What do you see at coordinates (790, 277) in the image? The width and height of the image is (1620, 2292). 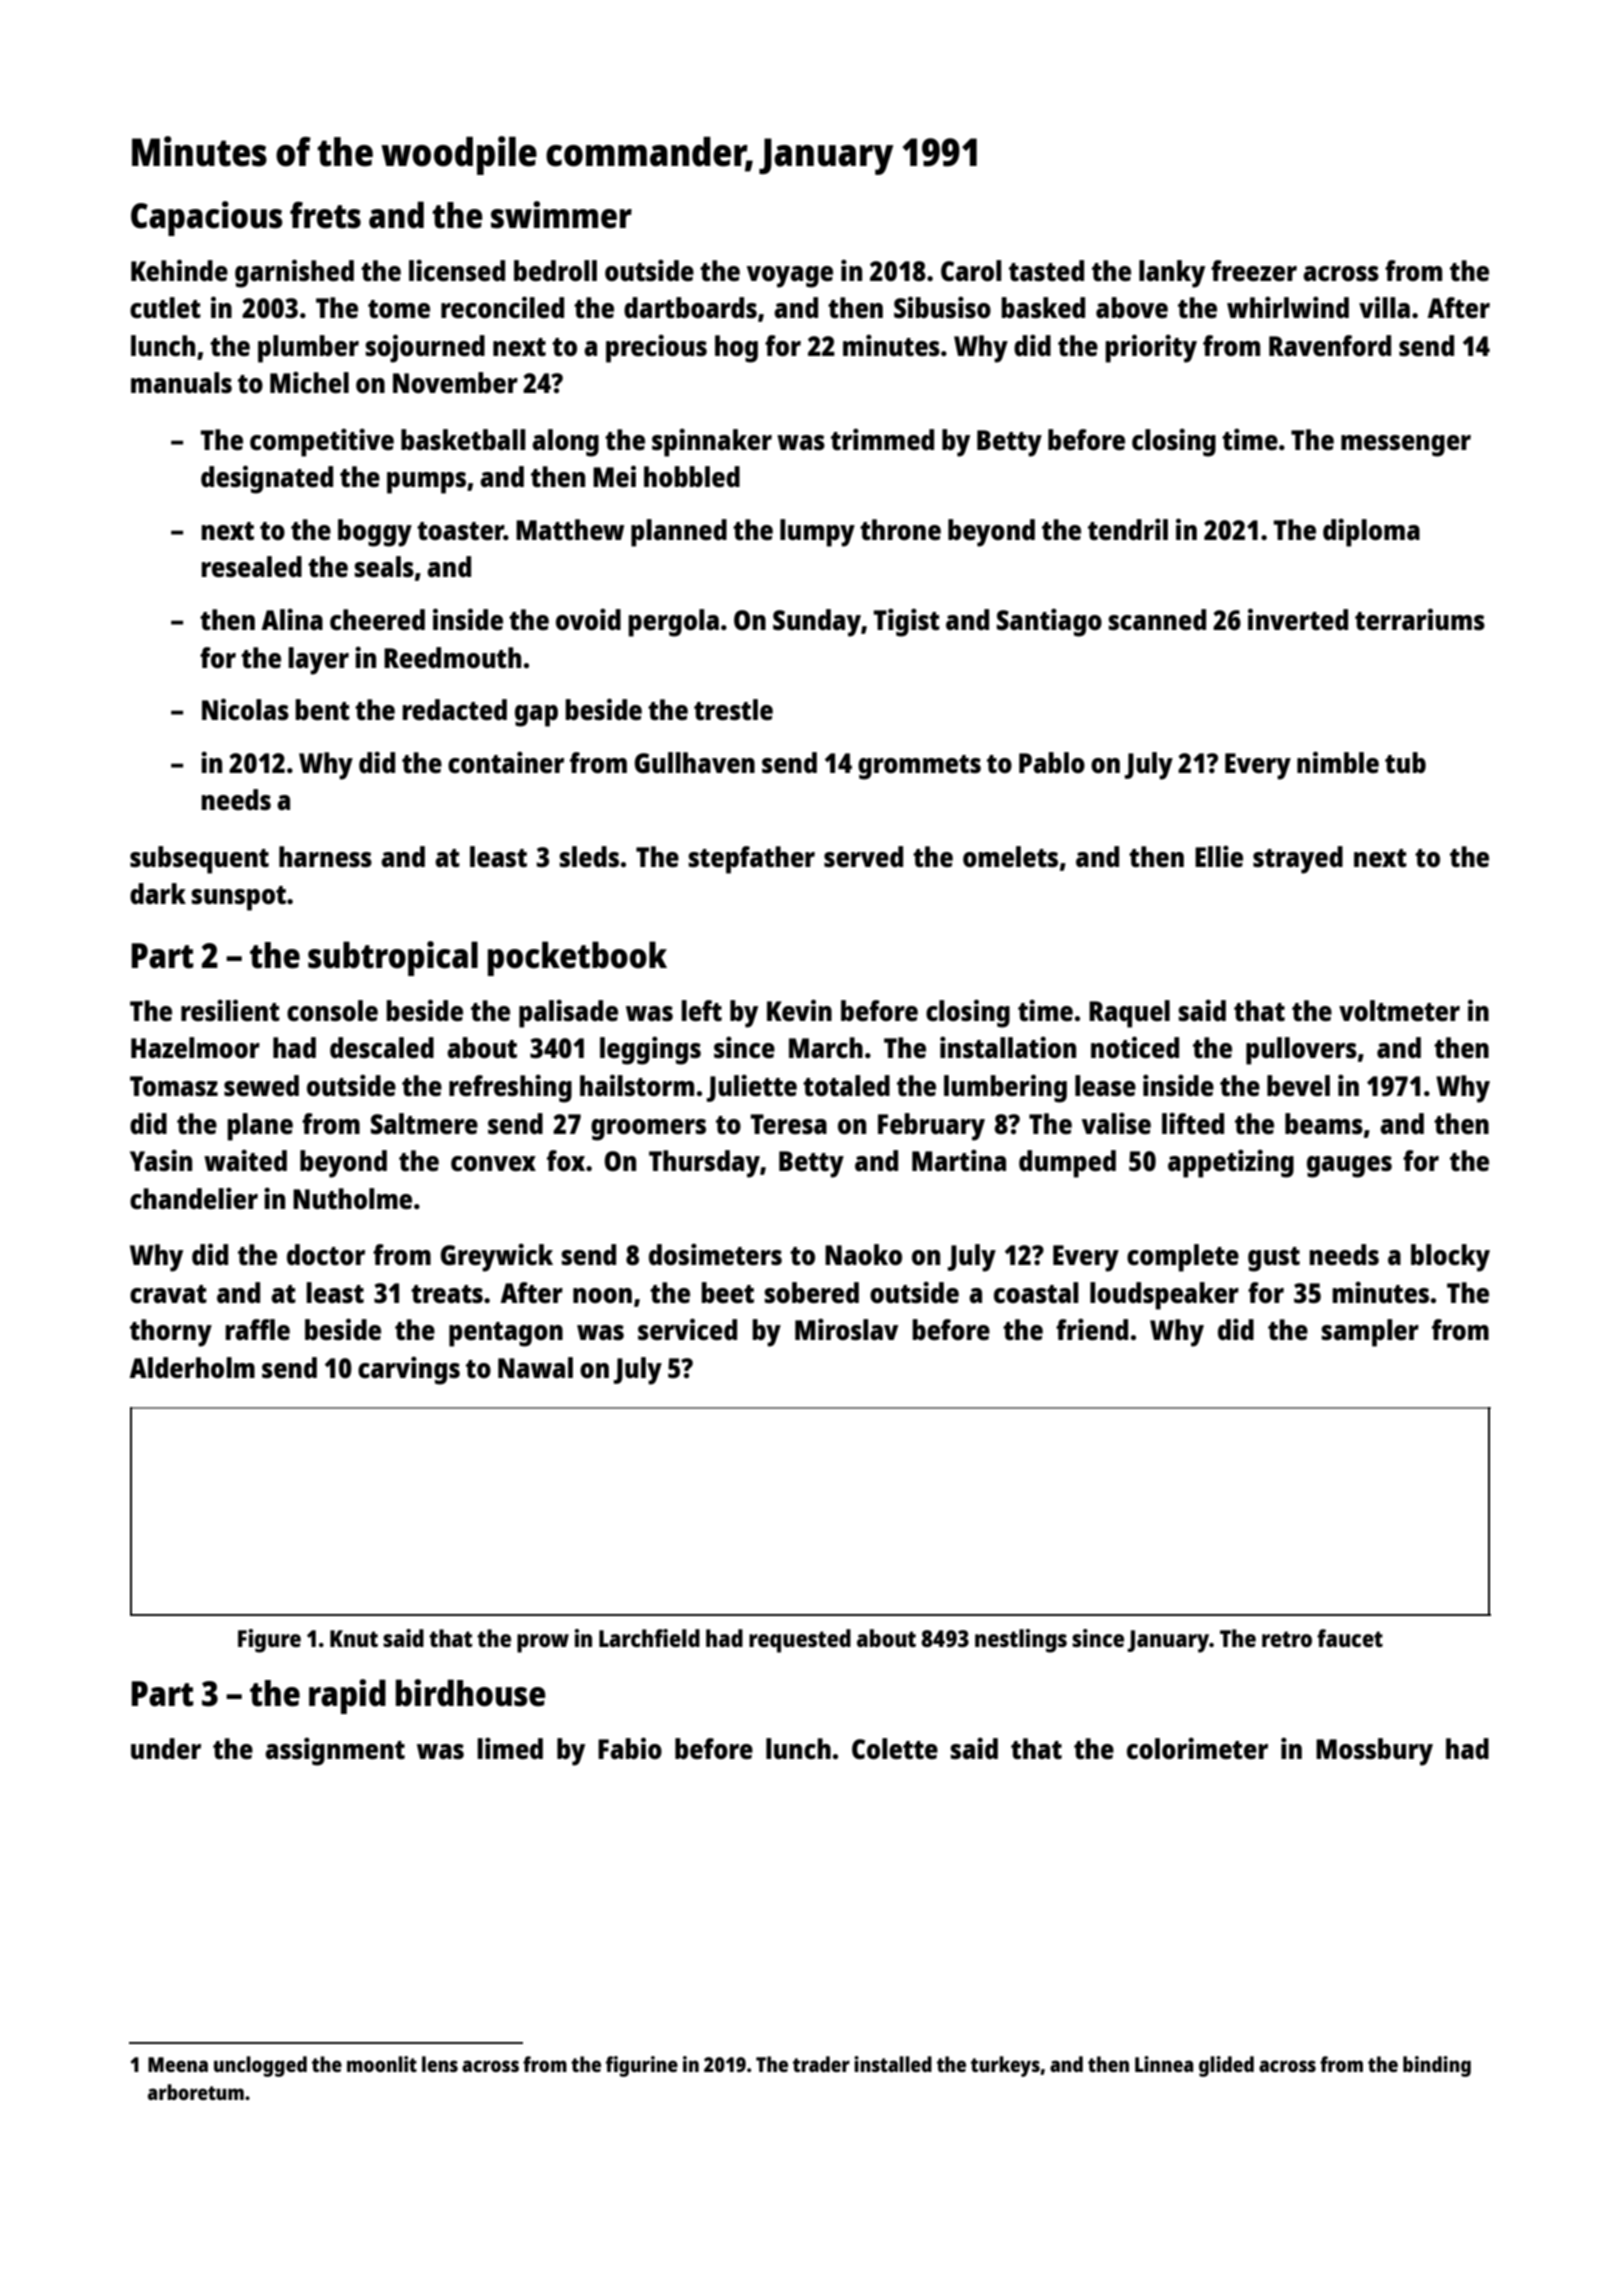 I see `voyage` at bounding box center [790, 277].
